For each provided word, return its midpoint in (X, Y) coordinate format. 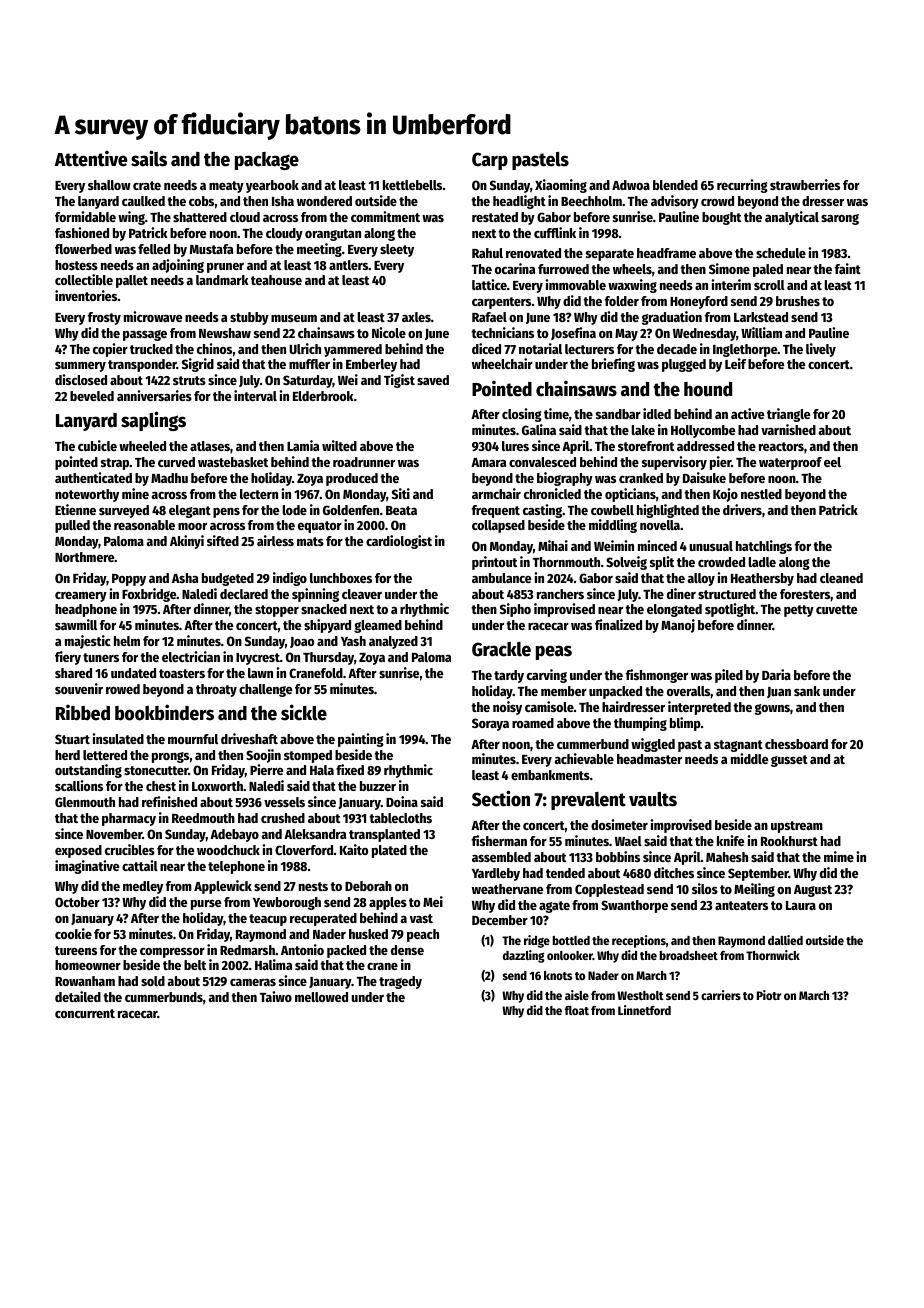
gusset (789, 761)
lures (515, 446)
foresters (805, 594)
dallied (785, 940)
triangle (788, 415)
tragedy (400, 982)
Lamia (303, 445)
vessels (284, 802)
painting (361, 740)
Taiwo (276, 996)
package (267, 161)
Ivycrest (258, 659)
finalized (618, 624)
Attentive (91, 158)
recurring (742, 186)
